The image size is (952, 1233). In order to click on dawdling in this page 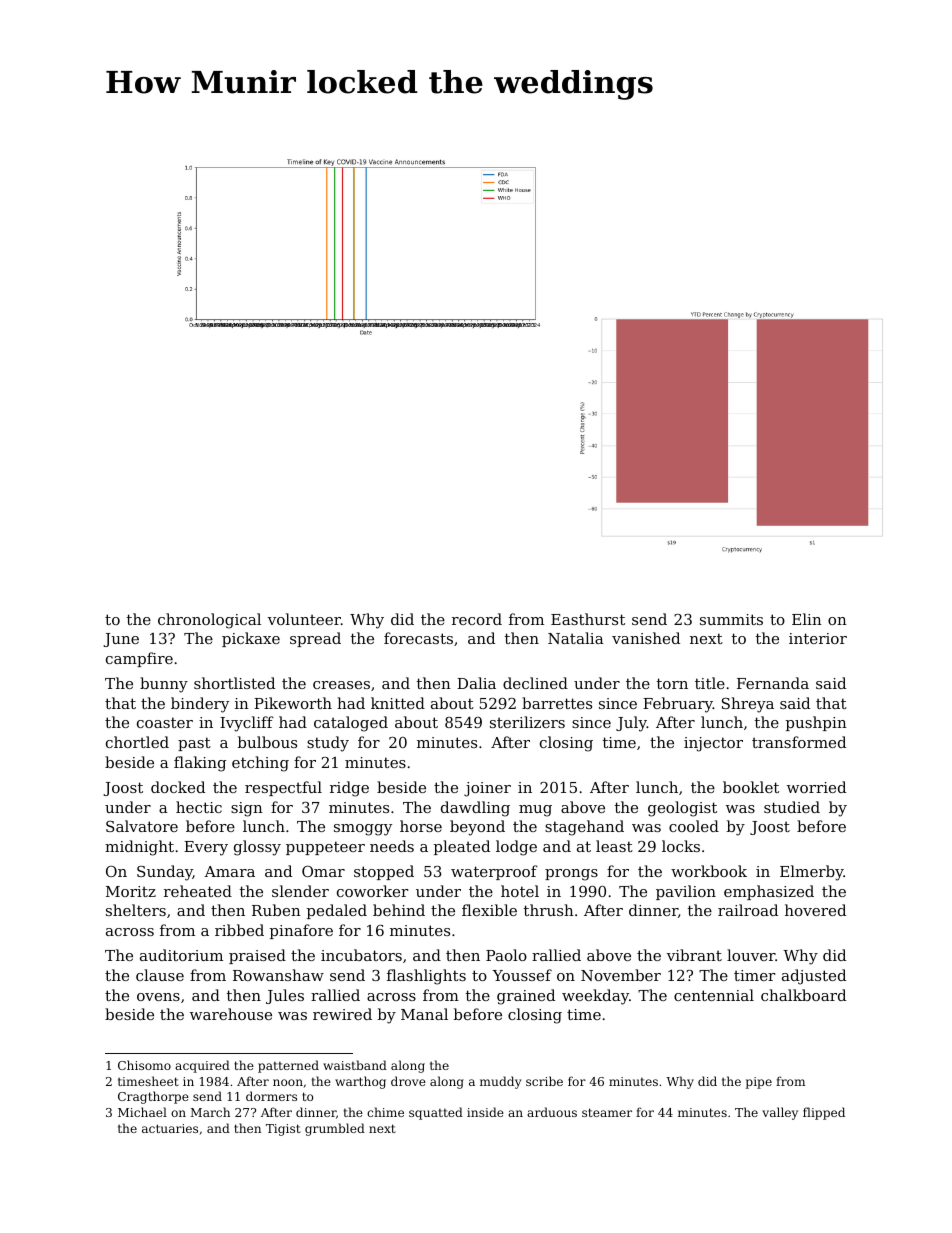, I will do `click(475, 809)`.
